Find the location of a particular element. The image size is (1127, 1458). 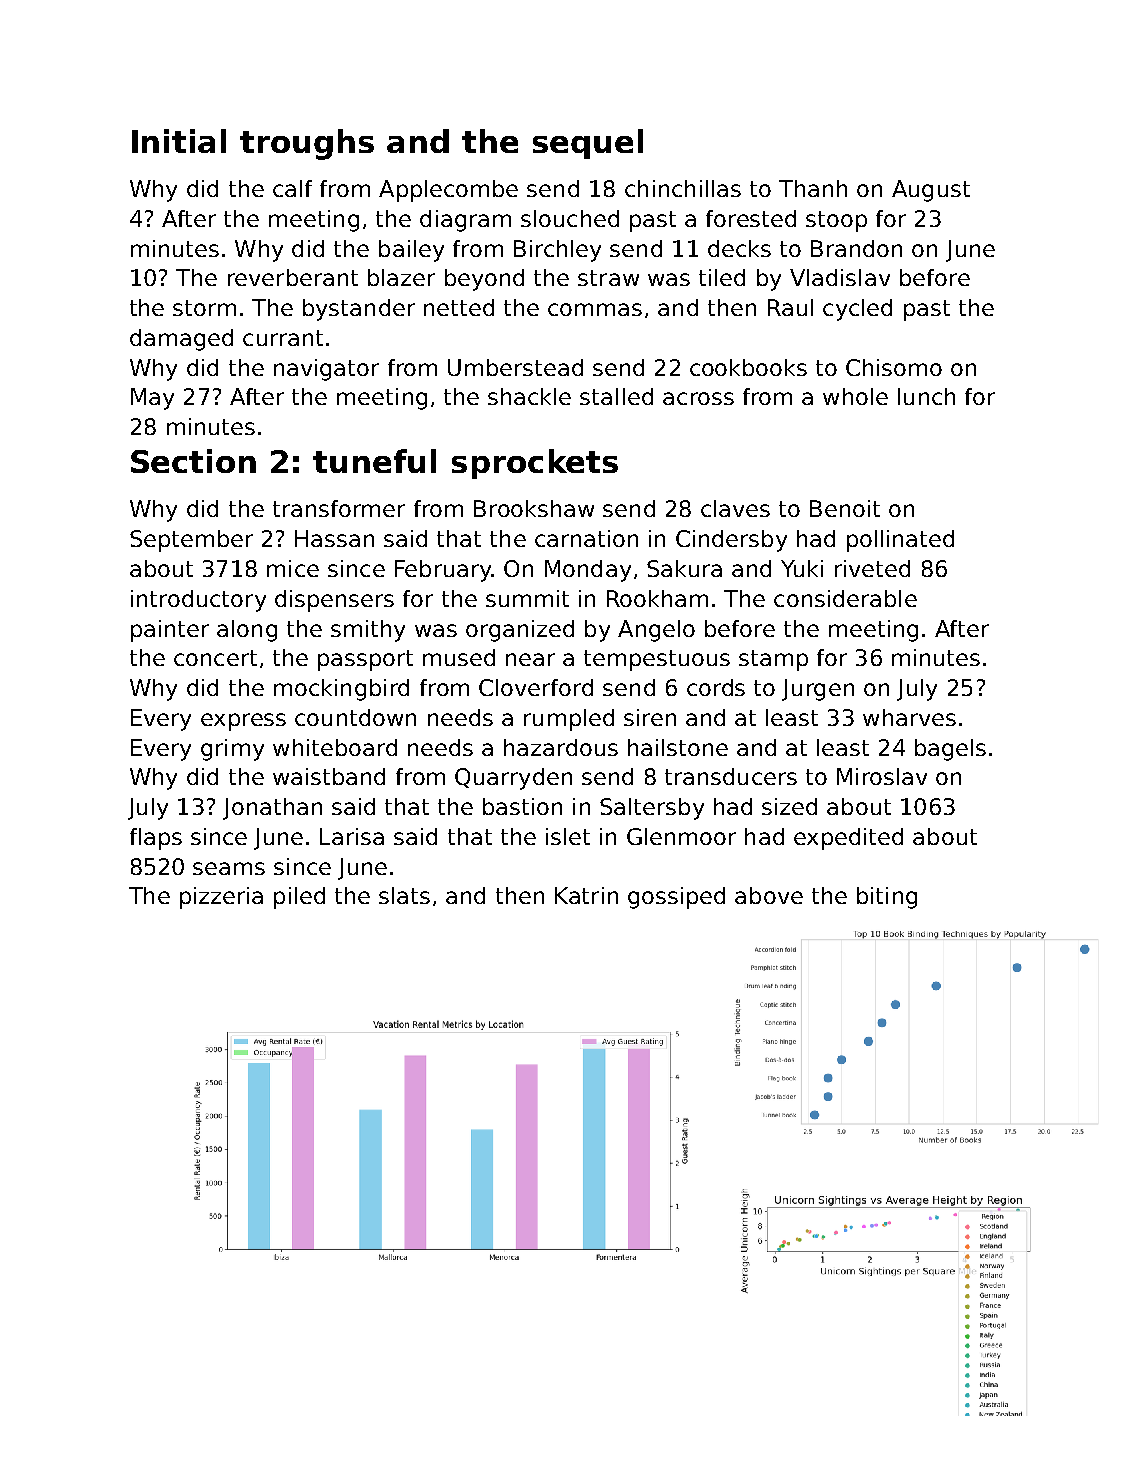

Thanh is located at coordinates (813, 188).
